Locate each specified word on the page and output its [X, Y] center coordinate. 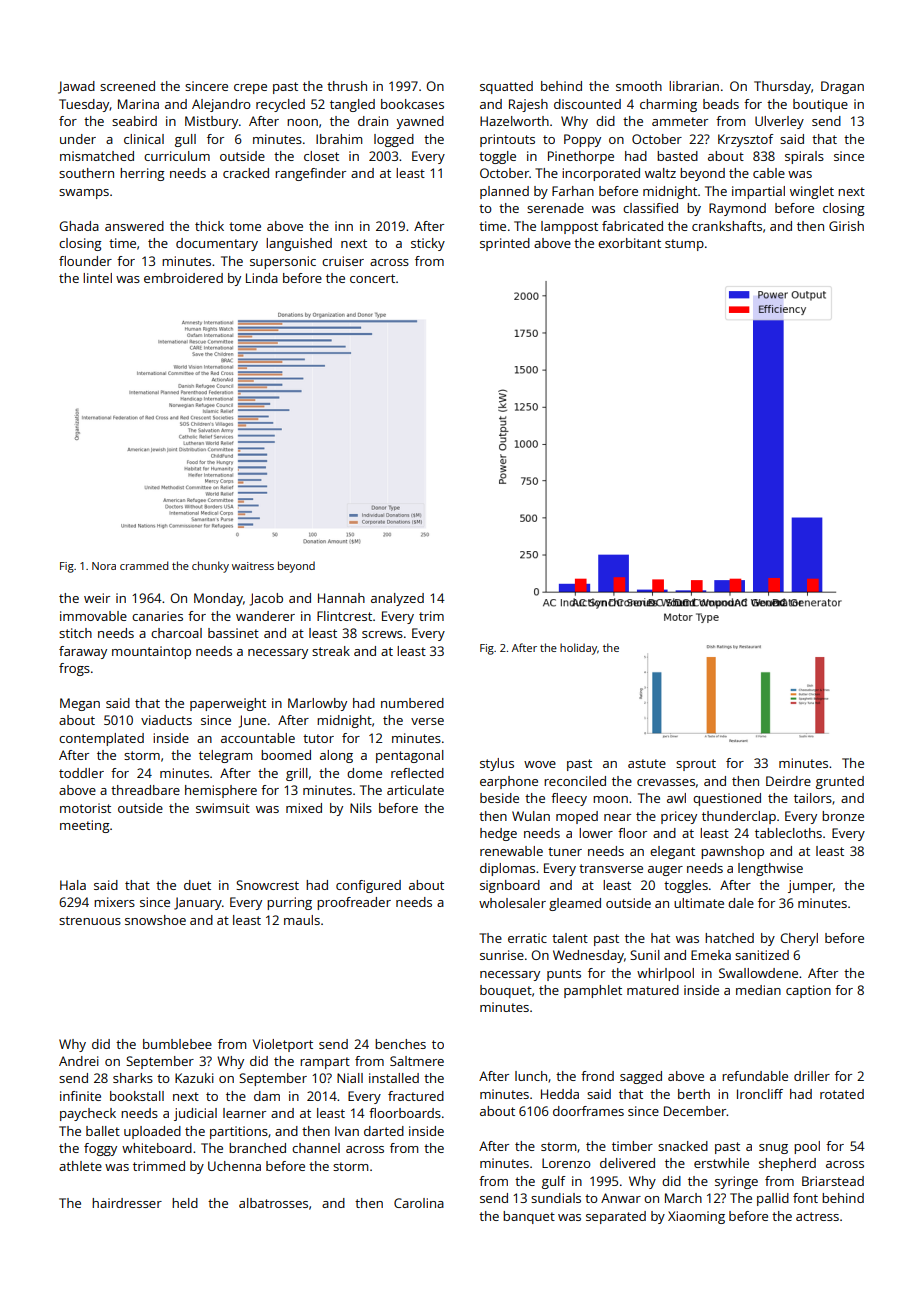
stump [684, 245]
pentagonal [410, 756]
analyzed [397, 599]
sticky [428, 244]
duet [197, 885]
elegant [672, 852]
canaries [157, 616]
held [185, 1203]
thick [209, 226]
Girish [846, 226]
